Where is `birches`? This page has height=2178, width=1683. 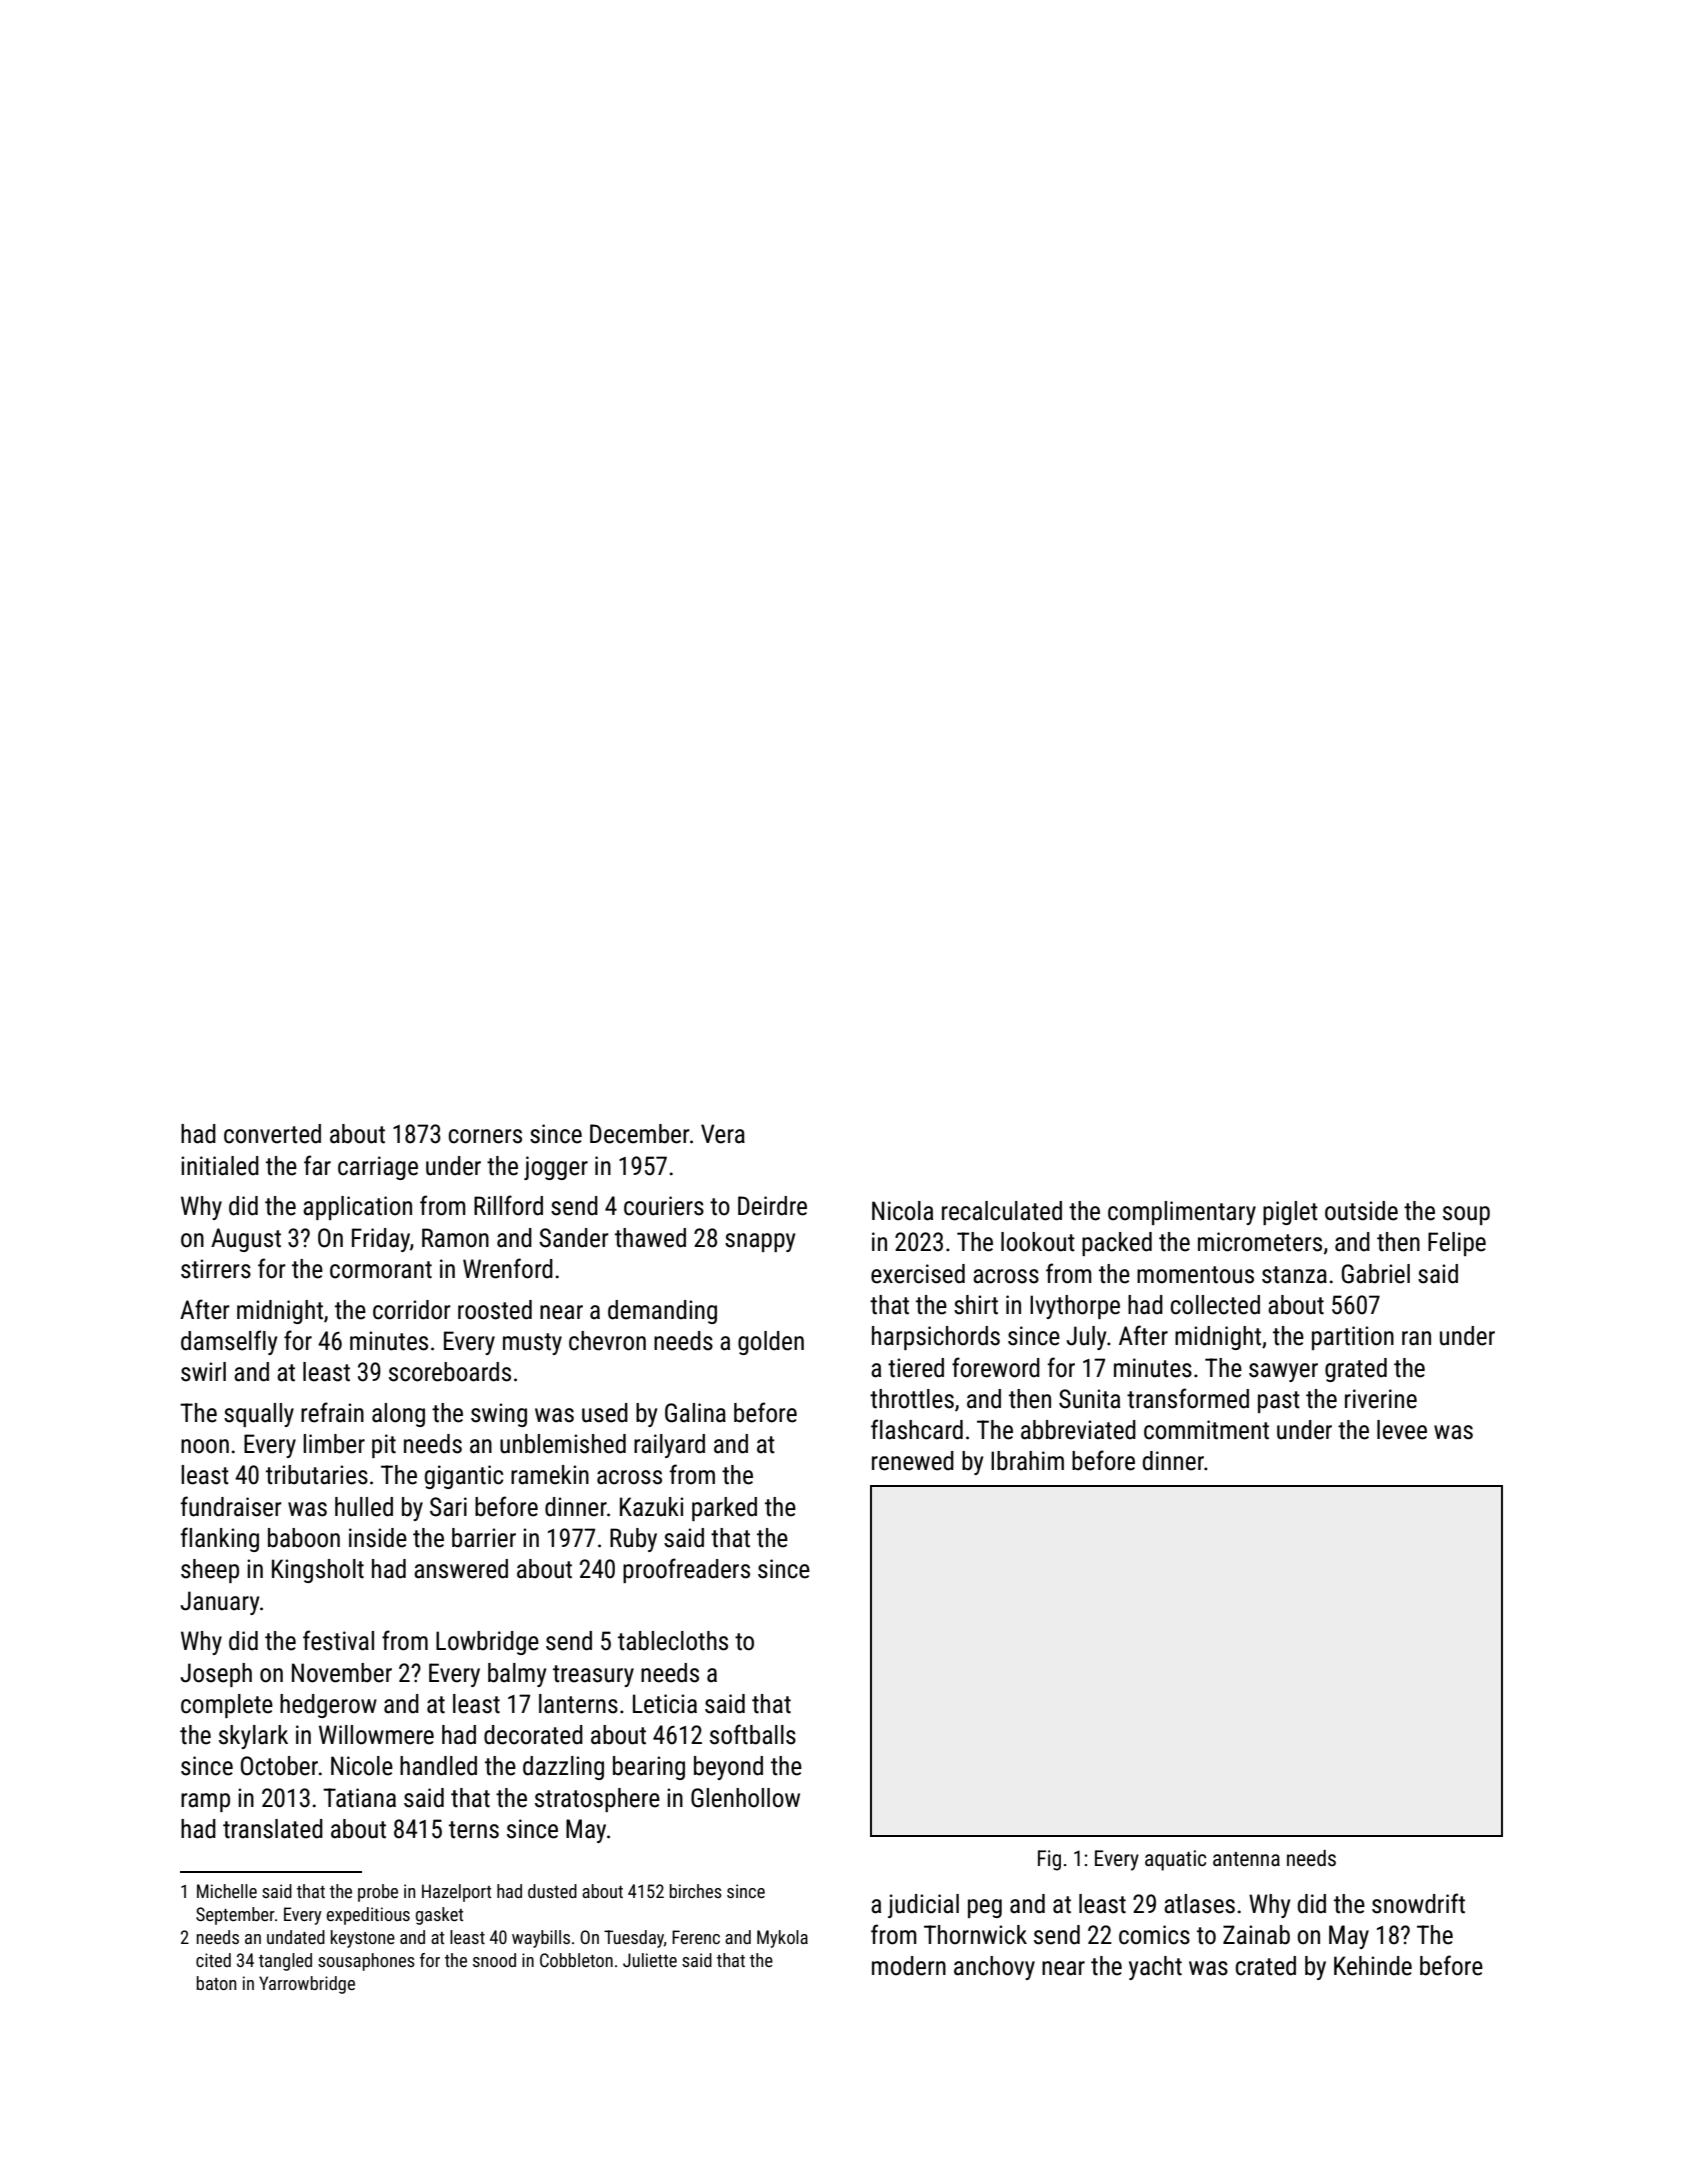 birches is located at coordinates (696, 1891).
